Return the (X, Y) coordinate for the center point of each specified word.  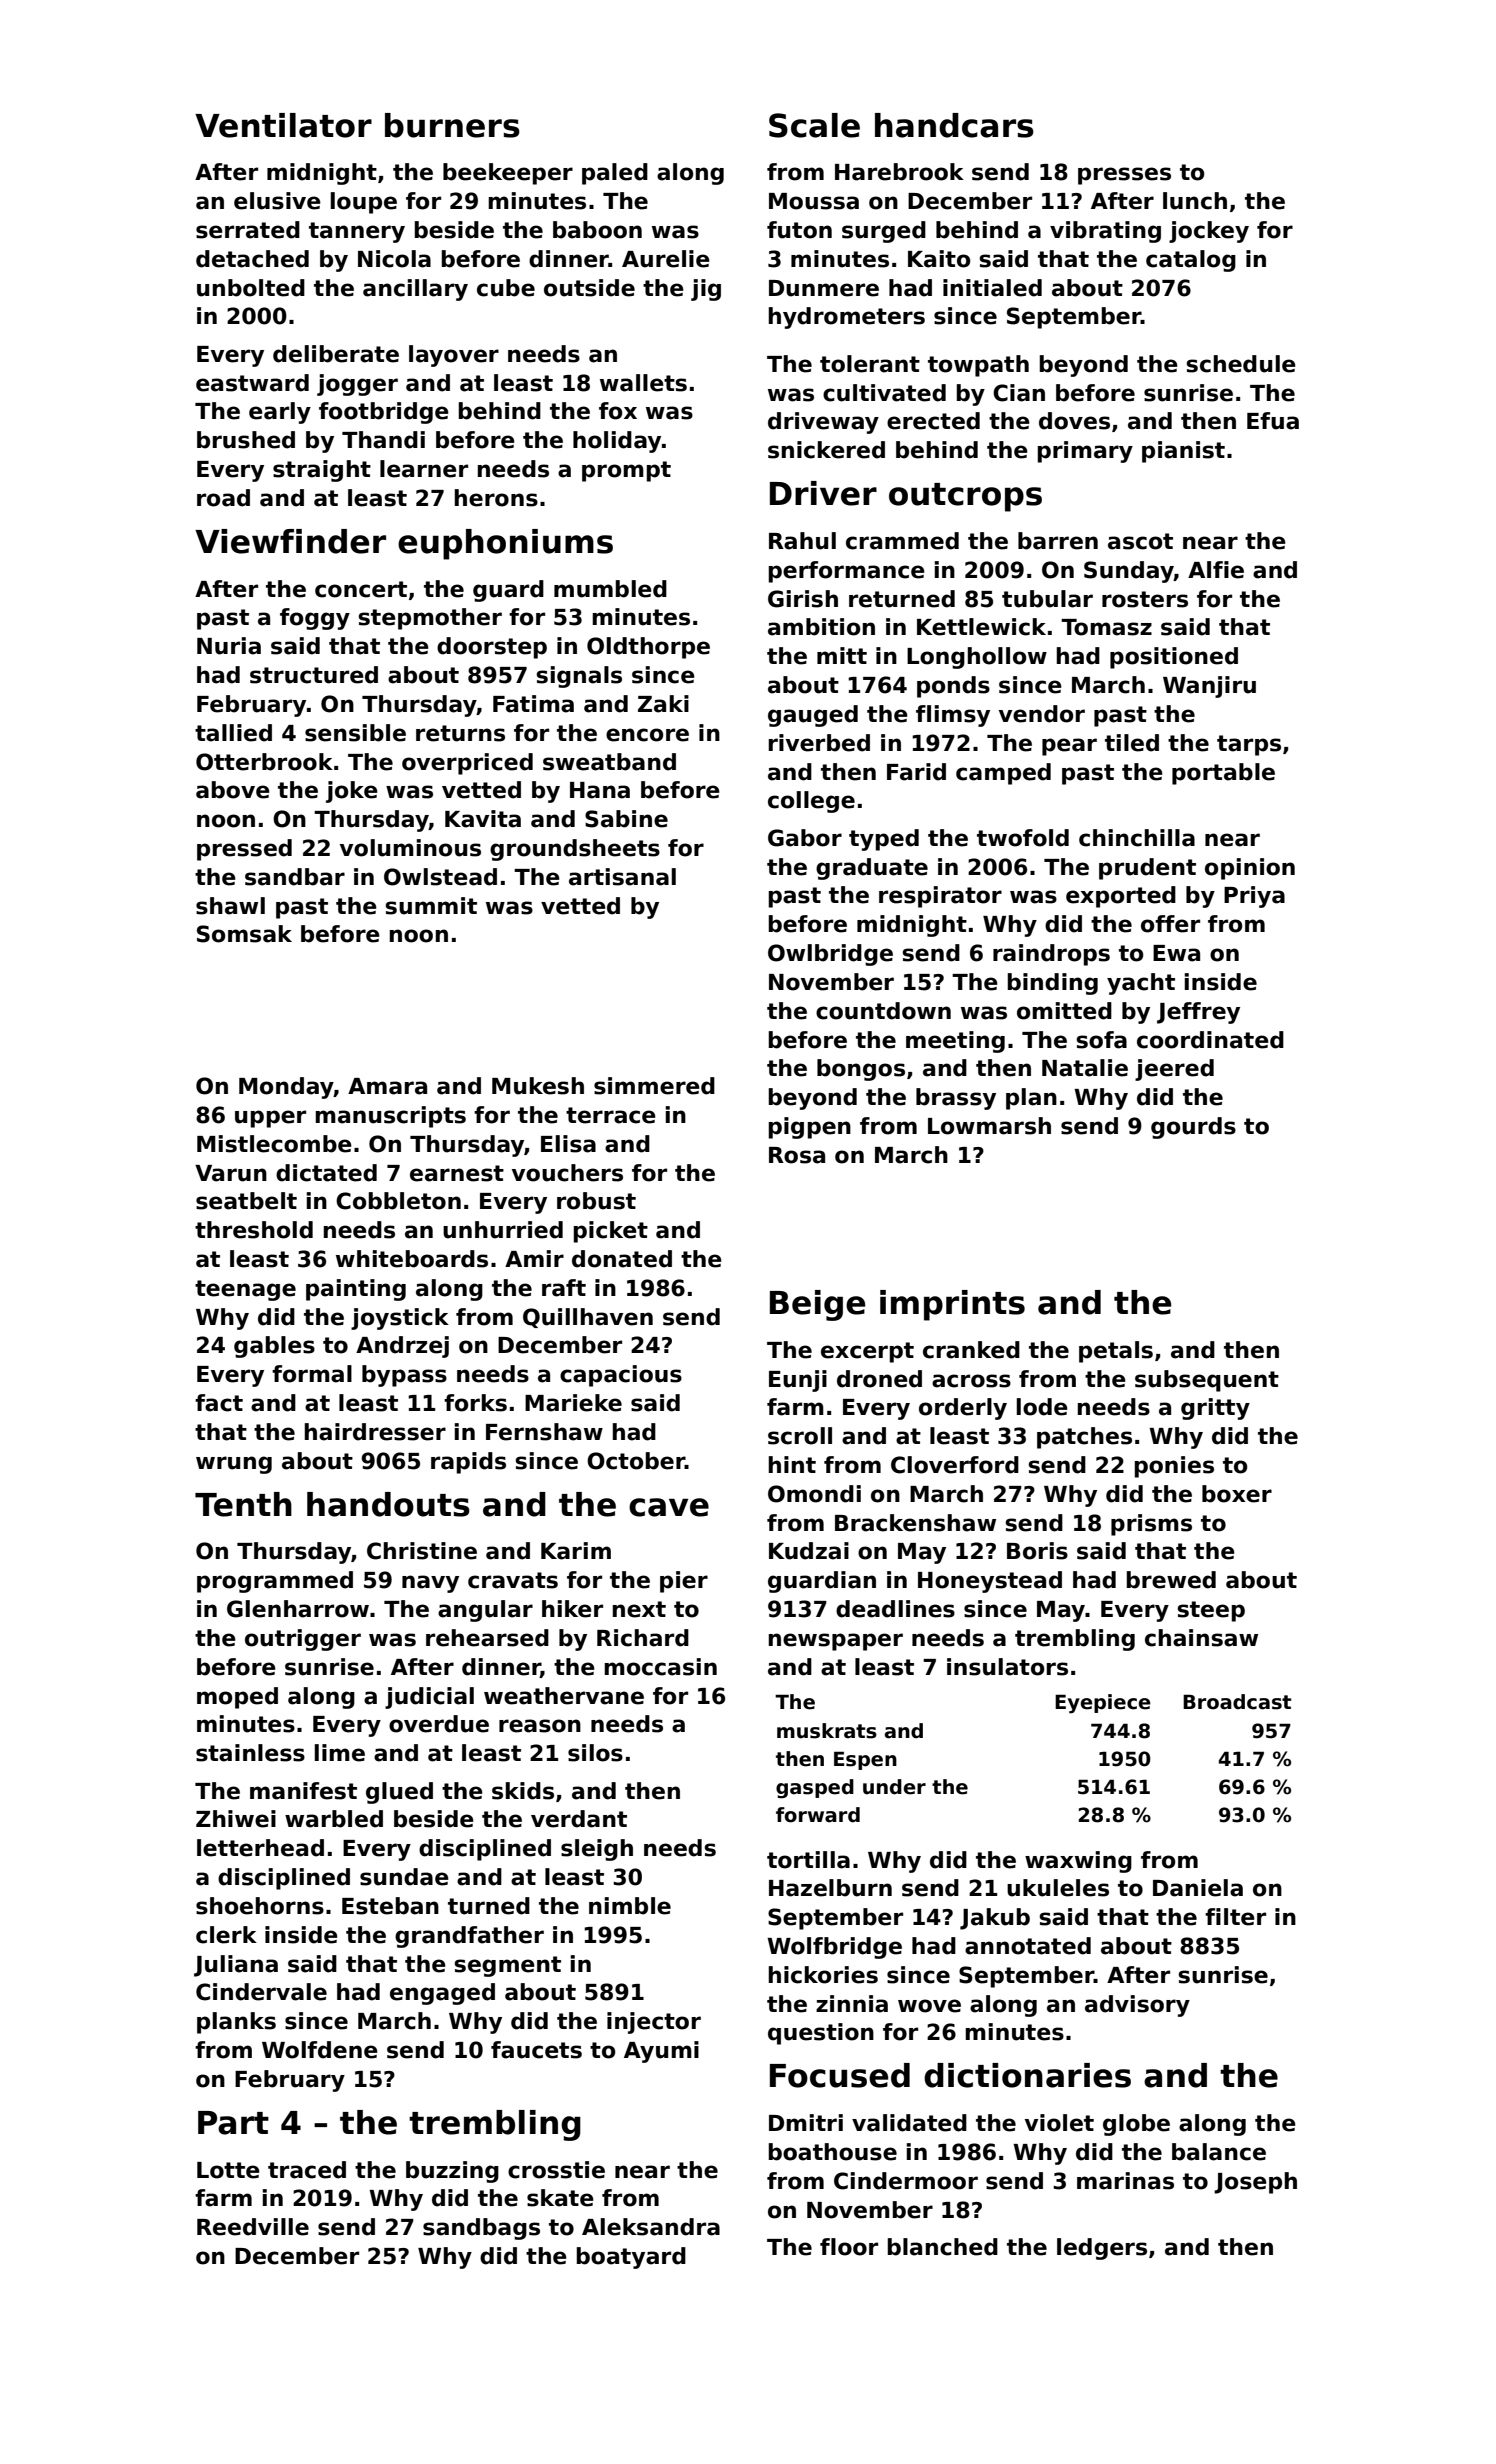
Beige (817, 1305)
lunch (1195, 201)
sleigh (597, 1850)
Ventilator (283, 125)
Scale (814, 125)
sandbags (481, 2229)
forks (475, 1403)
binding (1053, 984)
